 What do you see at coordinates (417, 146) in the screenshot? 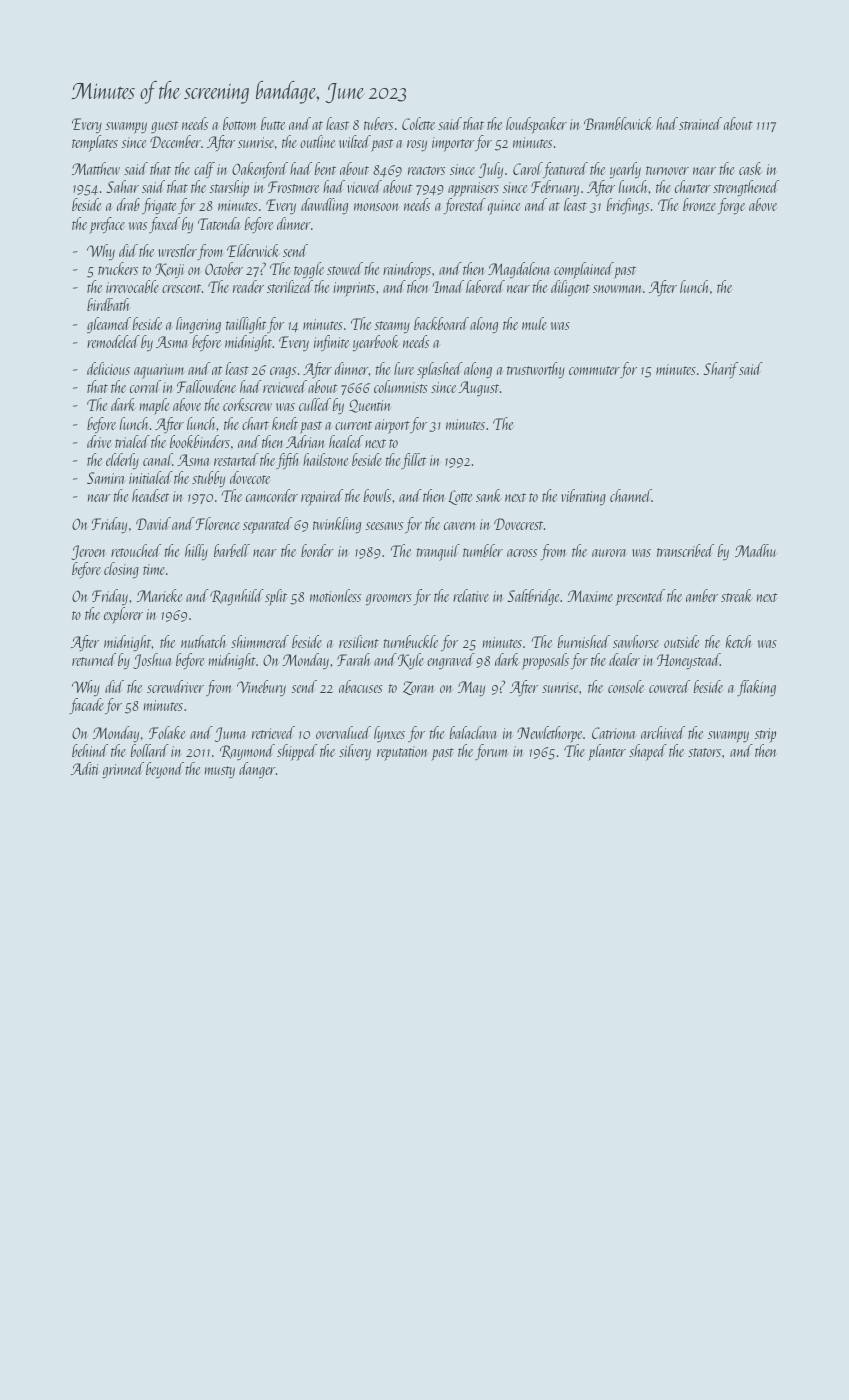
I see `rosy` at bounding box center [417, 146].
